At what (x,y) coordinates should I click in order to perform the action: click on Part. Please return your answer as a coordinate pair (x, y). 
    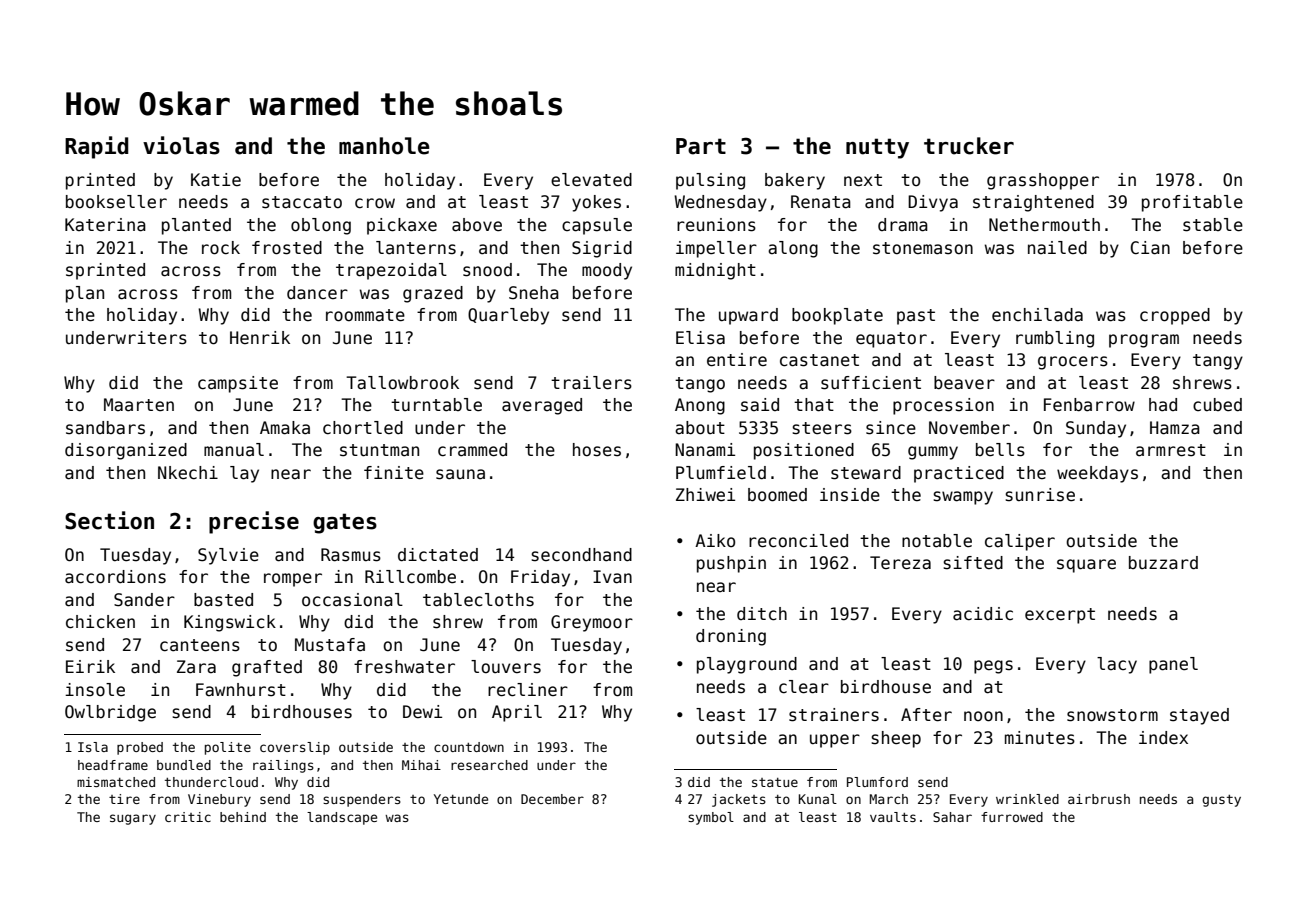
    Looking at the image, I should click on (701, 146).
